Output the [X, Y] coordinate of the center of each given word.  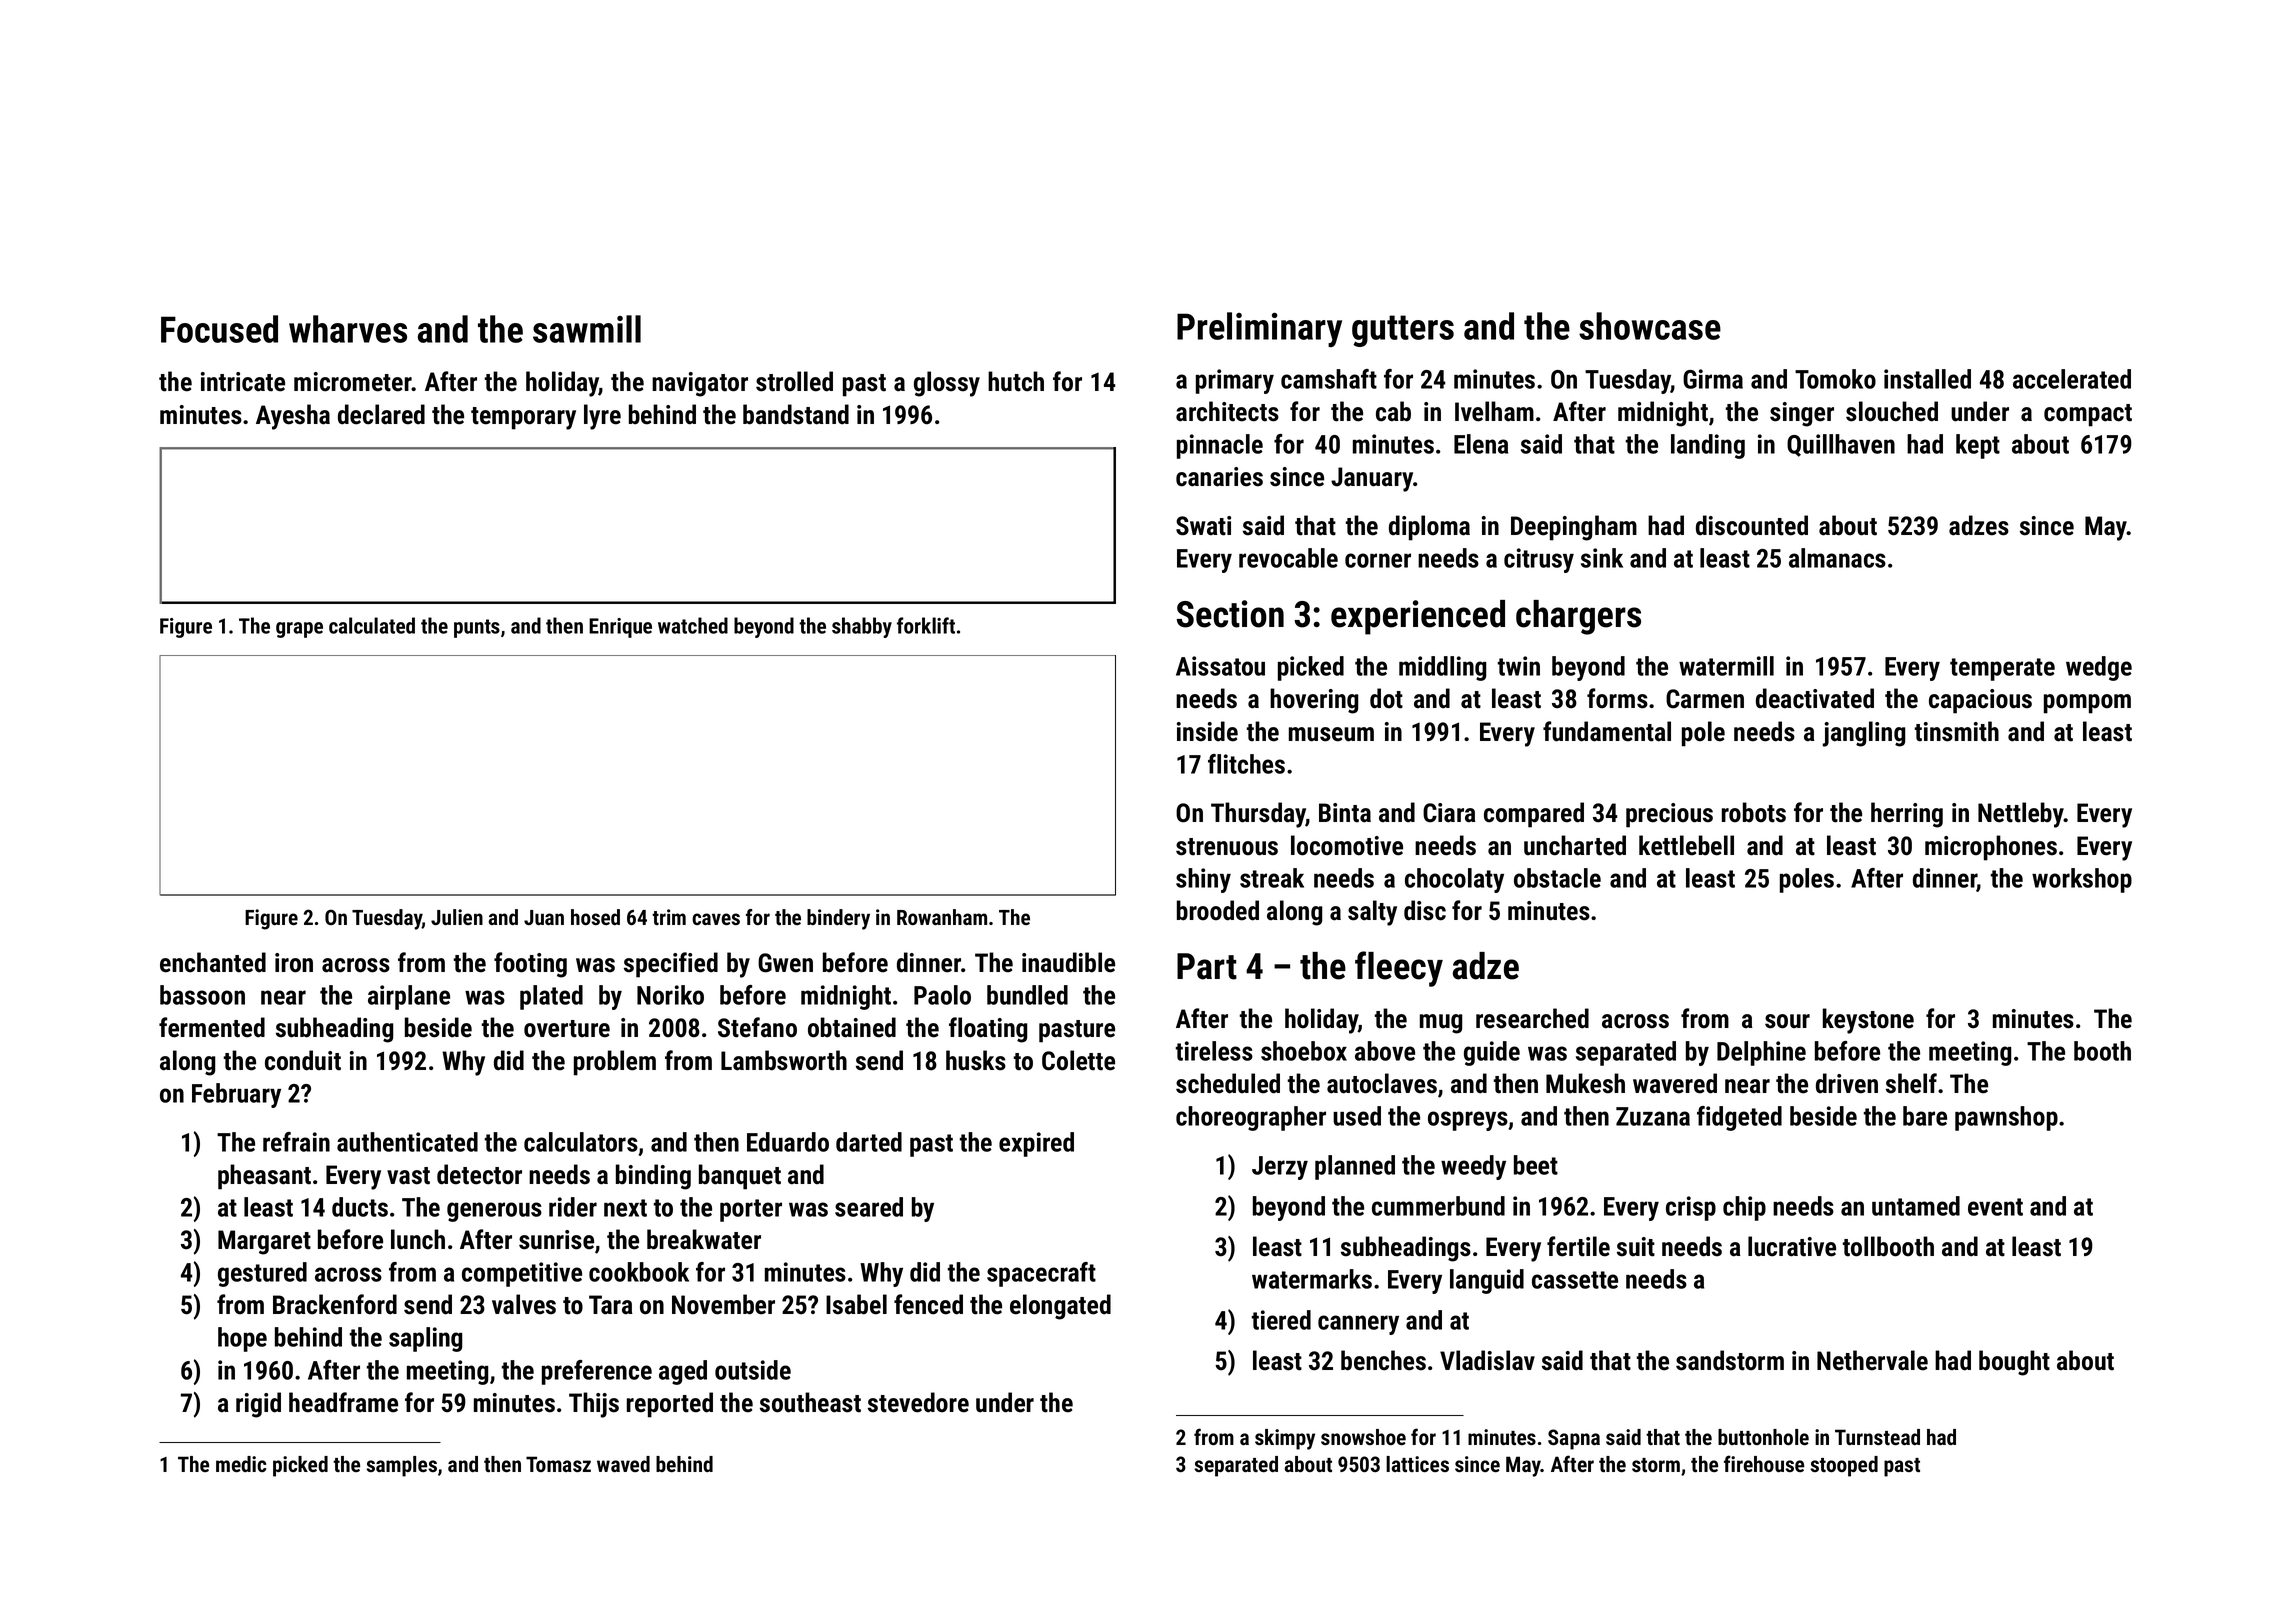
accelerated [2072, 379]
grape [299, 630]
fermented [212, 1027]
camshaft [1329, 379]
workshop [2082, 880]
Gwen [785, 963]
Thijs [594, 1405]
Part [1207, 966]
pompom [2087, 704]
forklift [926, 625]
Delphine [1761, 1053]
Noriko [670, 995]
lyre [602, 417]
